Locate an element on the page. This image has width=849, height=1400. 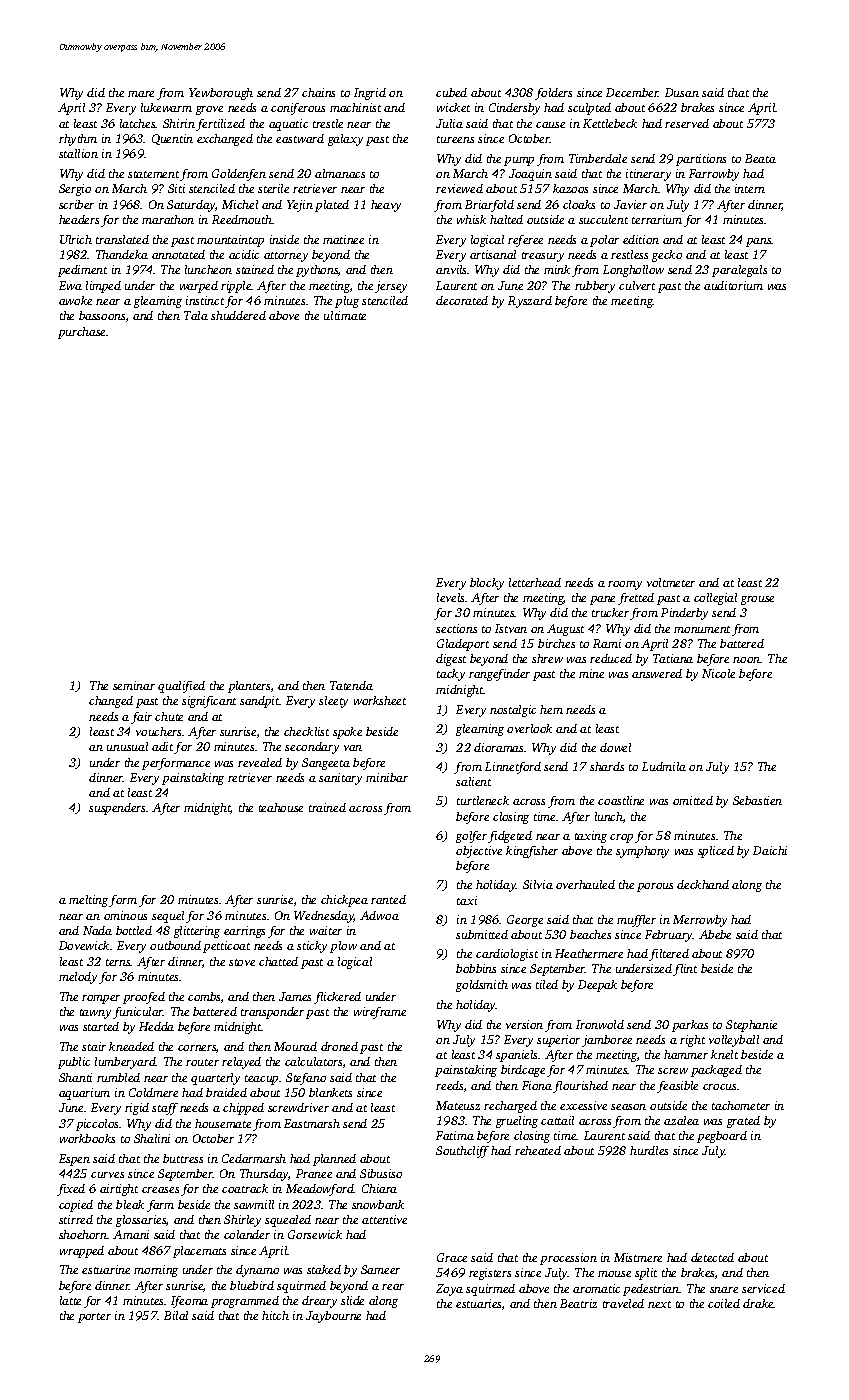
Tatenda is located at coordinates (351, 685).
